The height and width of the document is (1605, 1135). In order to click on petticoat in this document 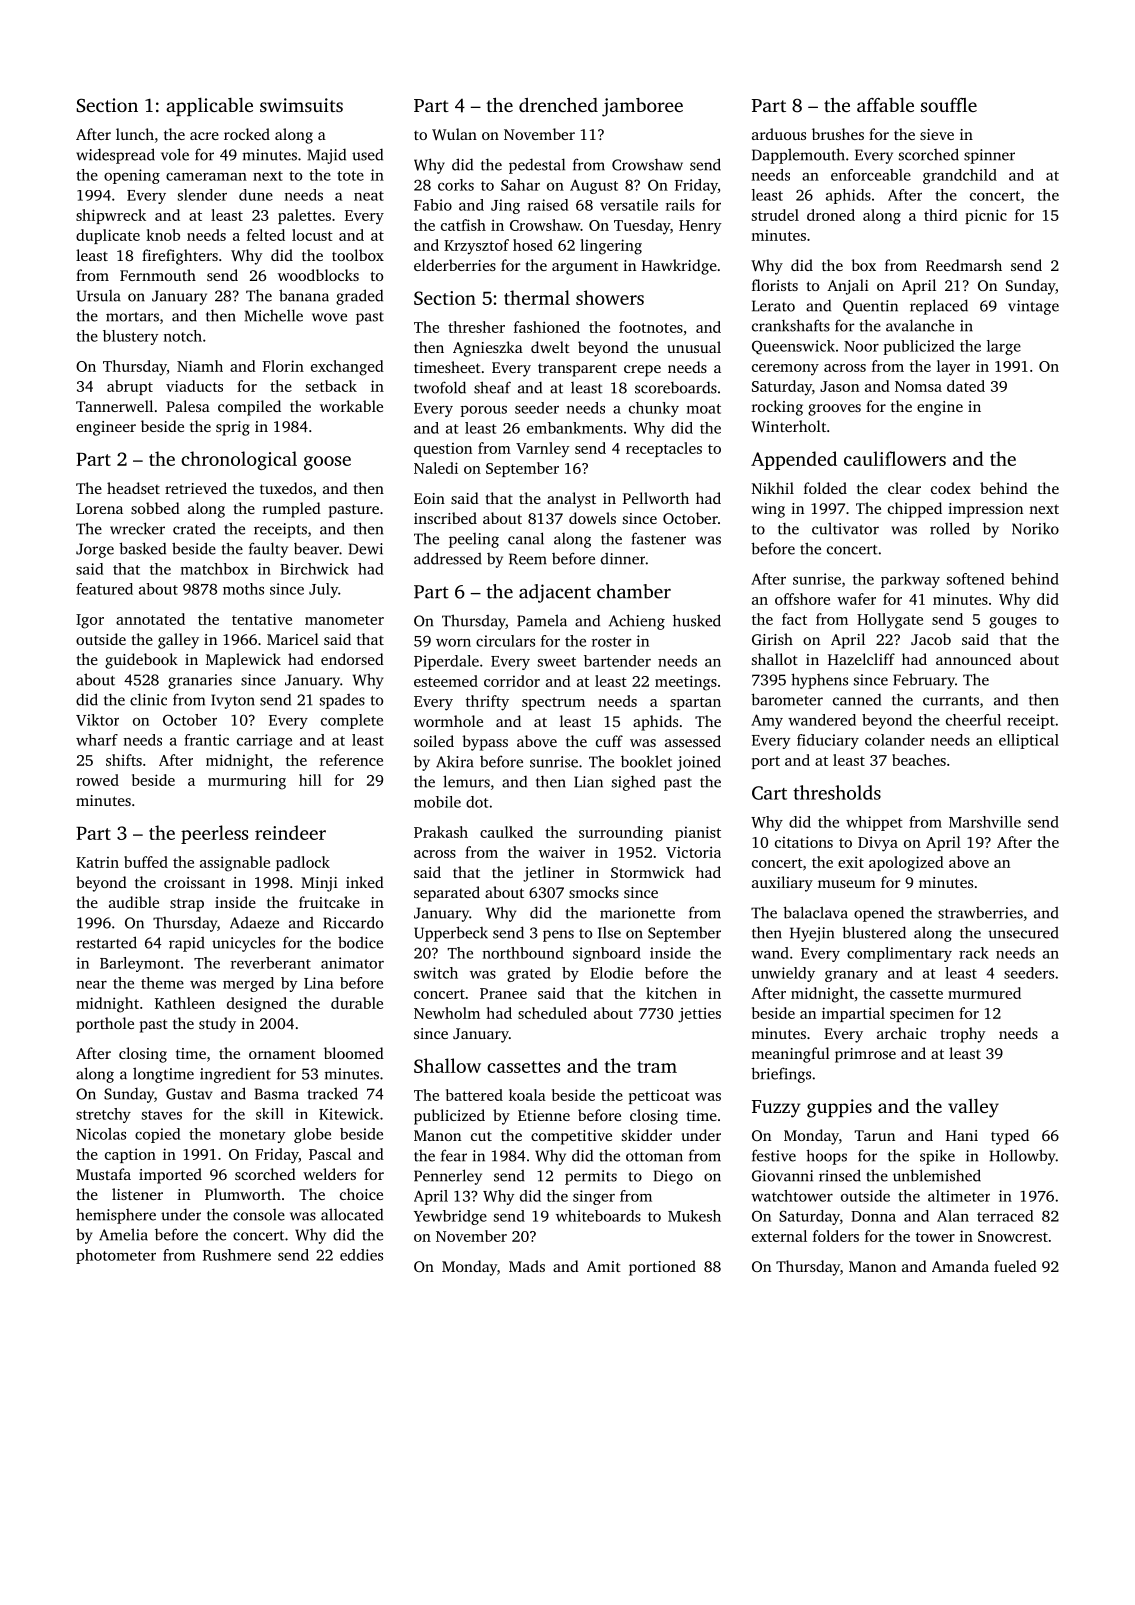, I will do `click(659, 1097)`.
